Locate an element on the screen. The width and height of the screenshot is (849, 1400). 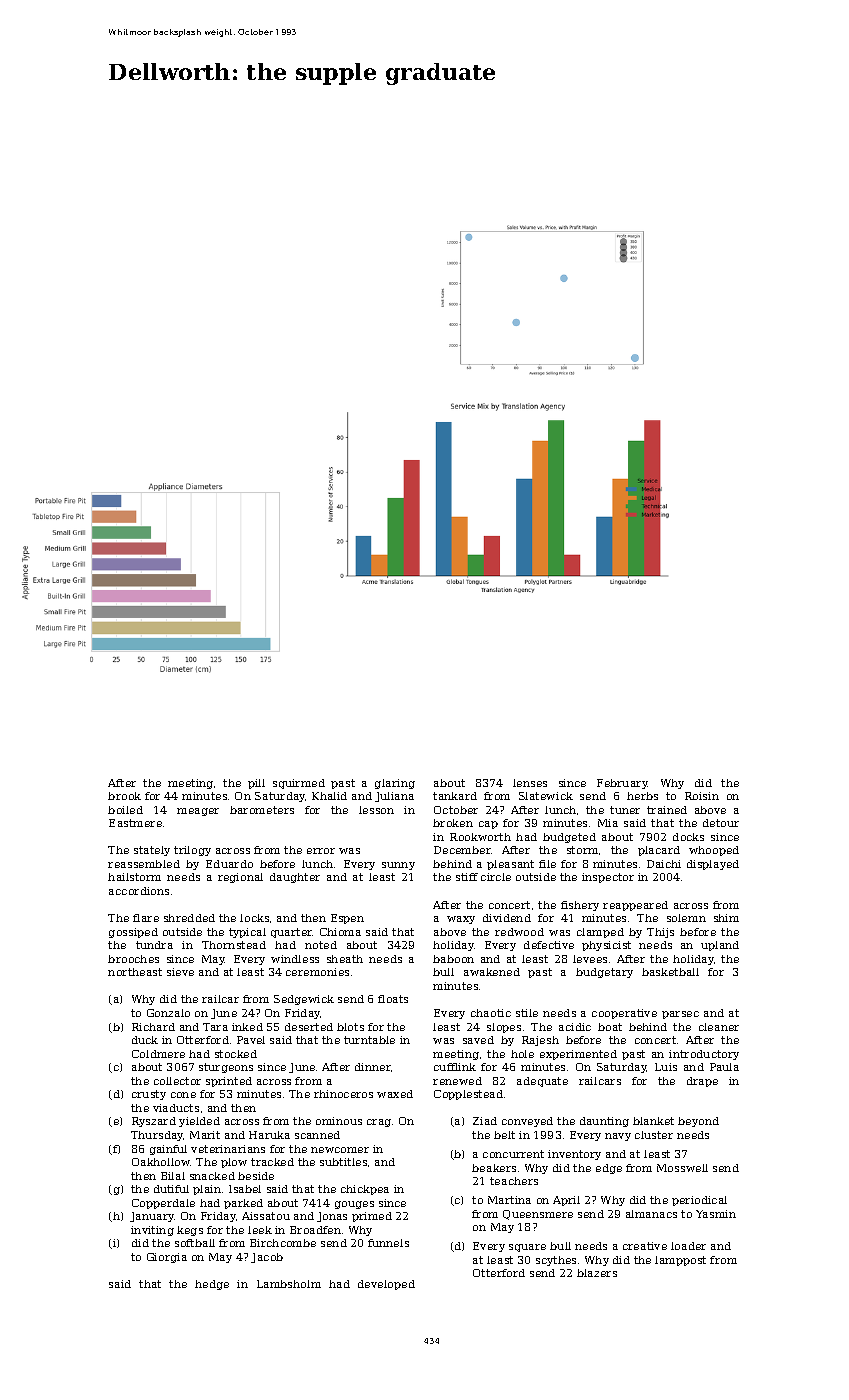
cufflink is located at coordinates (455, 1067).
